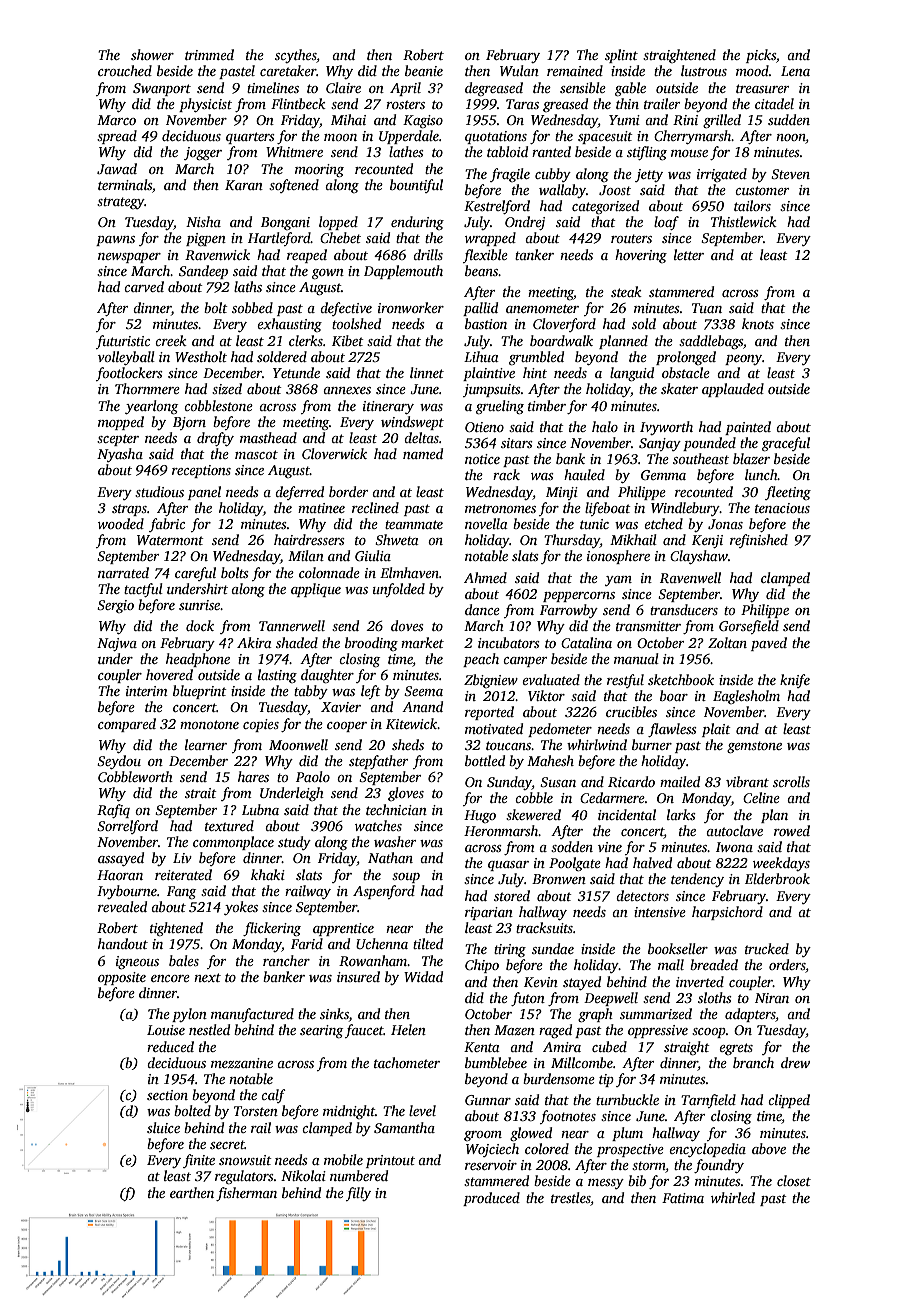 Image resolution: width=908 pixels, height=1316 pixels. I want to click on spread, so click(117, 137).
